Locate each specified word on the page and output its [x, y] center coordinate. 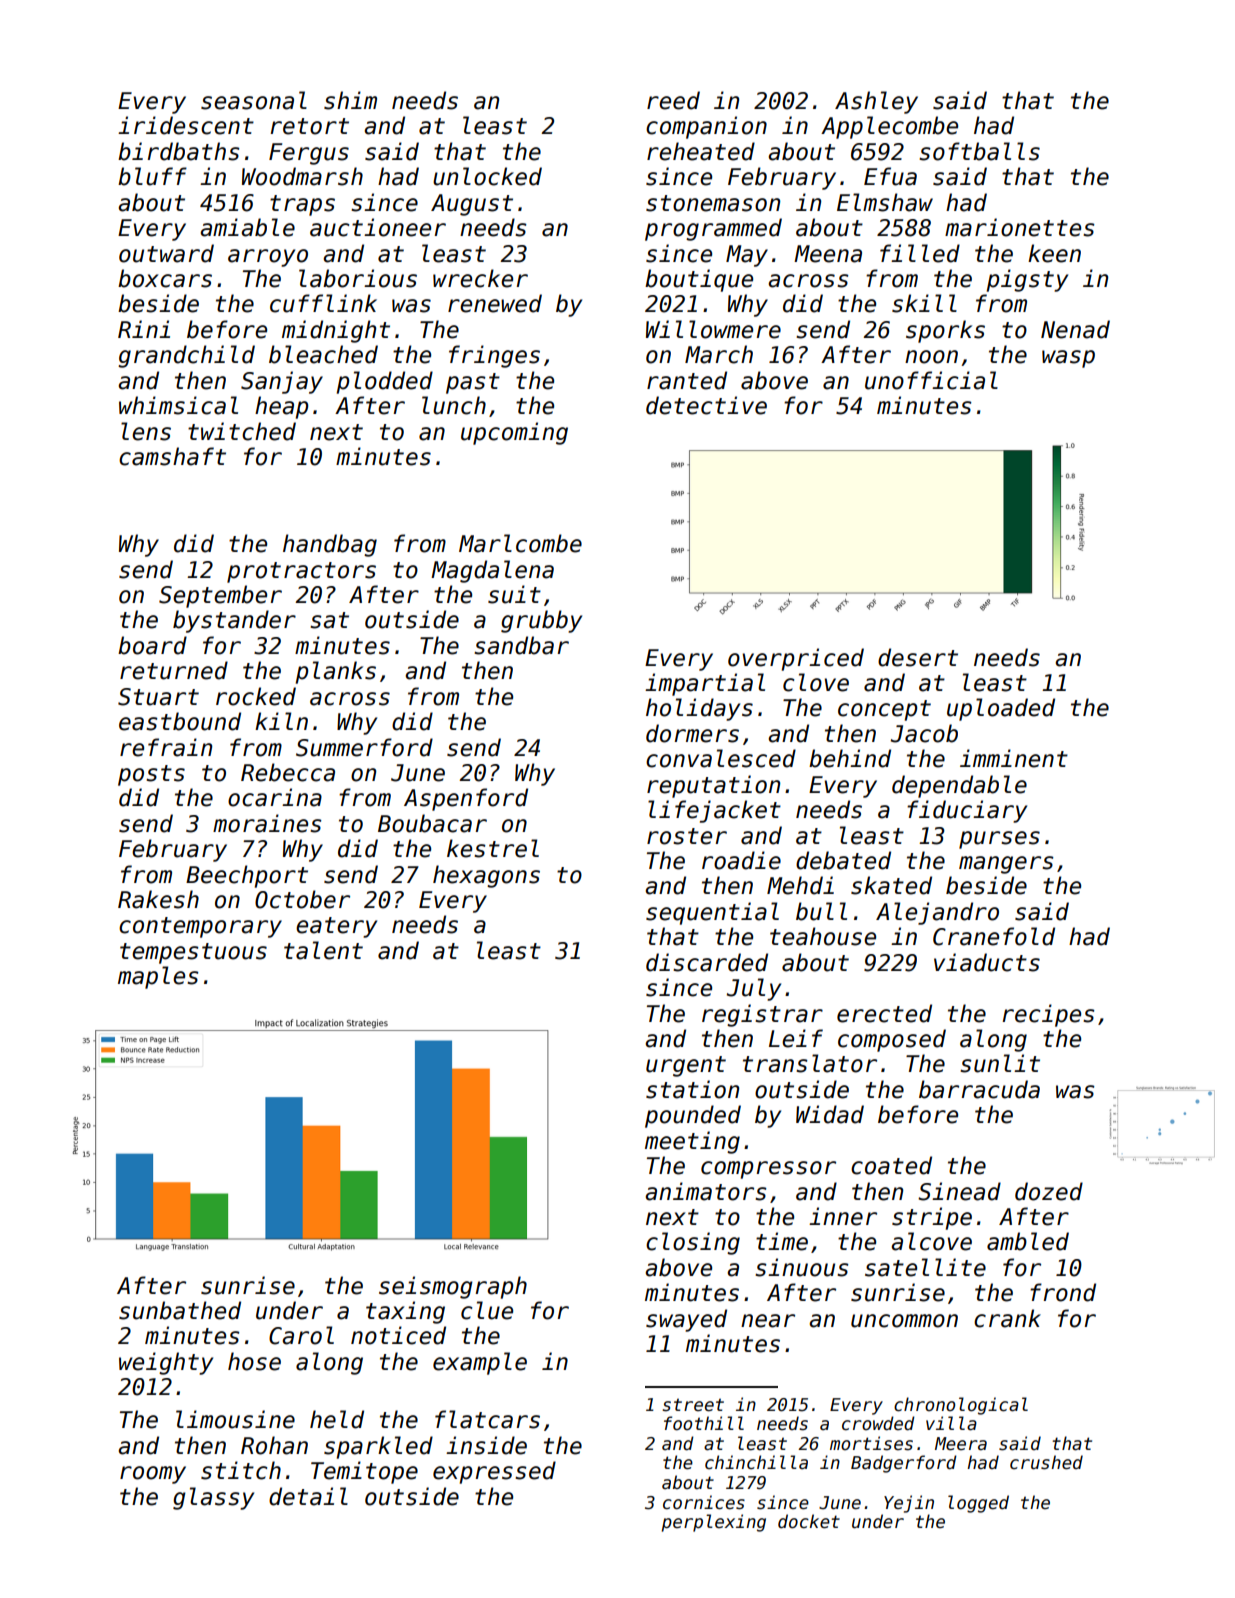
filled [920, 253]
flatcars [487, 1419]
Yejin [909, 1504]
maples [158, 977]
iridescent [186, 125]
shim [350, 100]
